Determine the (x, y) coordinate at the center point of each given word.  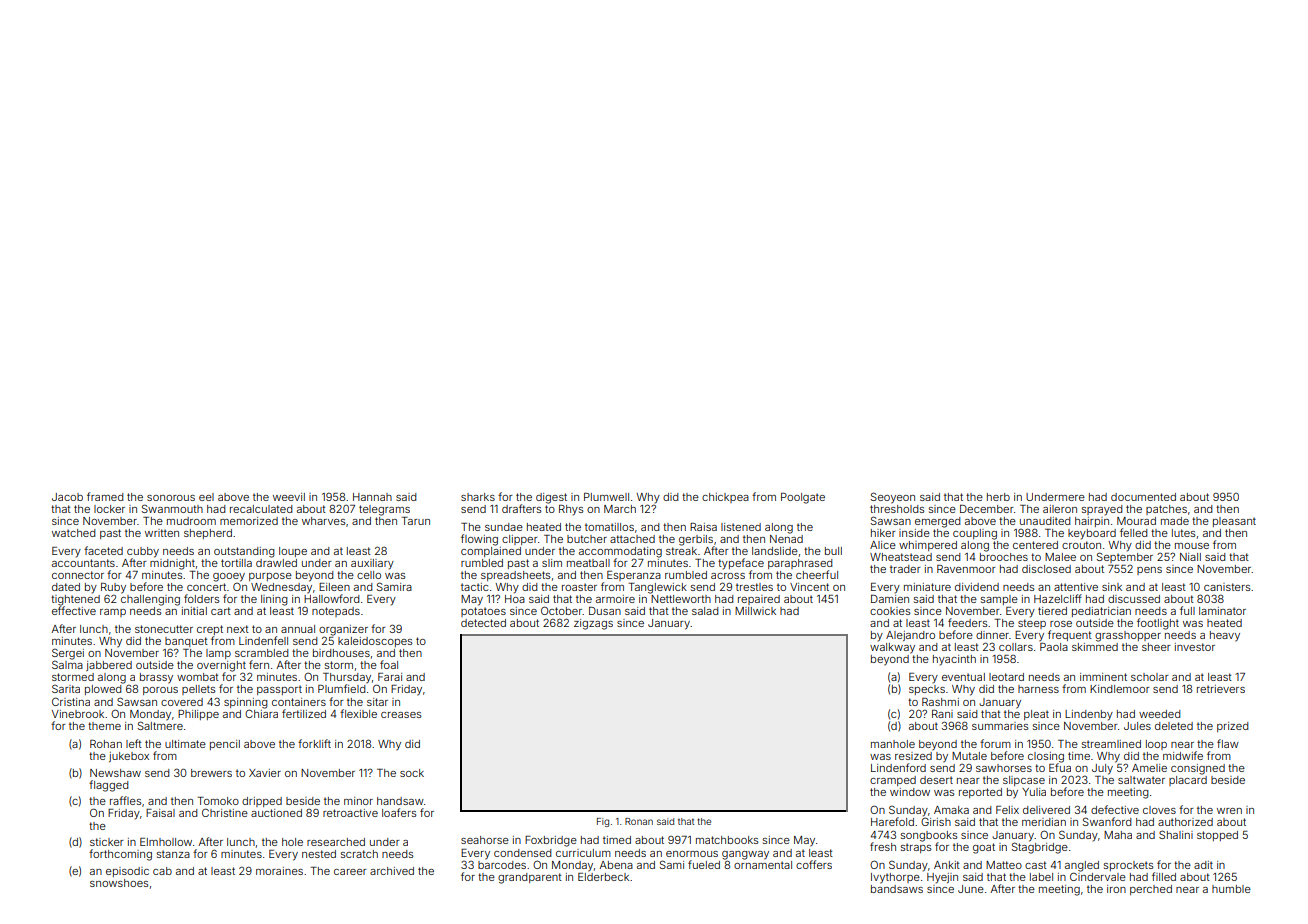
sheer (1156, 647)
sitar (377, 702)
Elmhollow (166, 842)
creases (401, 715)
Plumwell (606, 497)
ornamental (763, 865)
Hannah (372, 497)
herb (998, 497)
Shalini (1176, 834)
